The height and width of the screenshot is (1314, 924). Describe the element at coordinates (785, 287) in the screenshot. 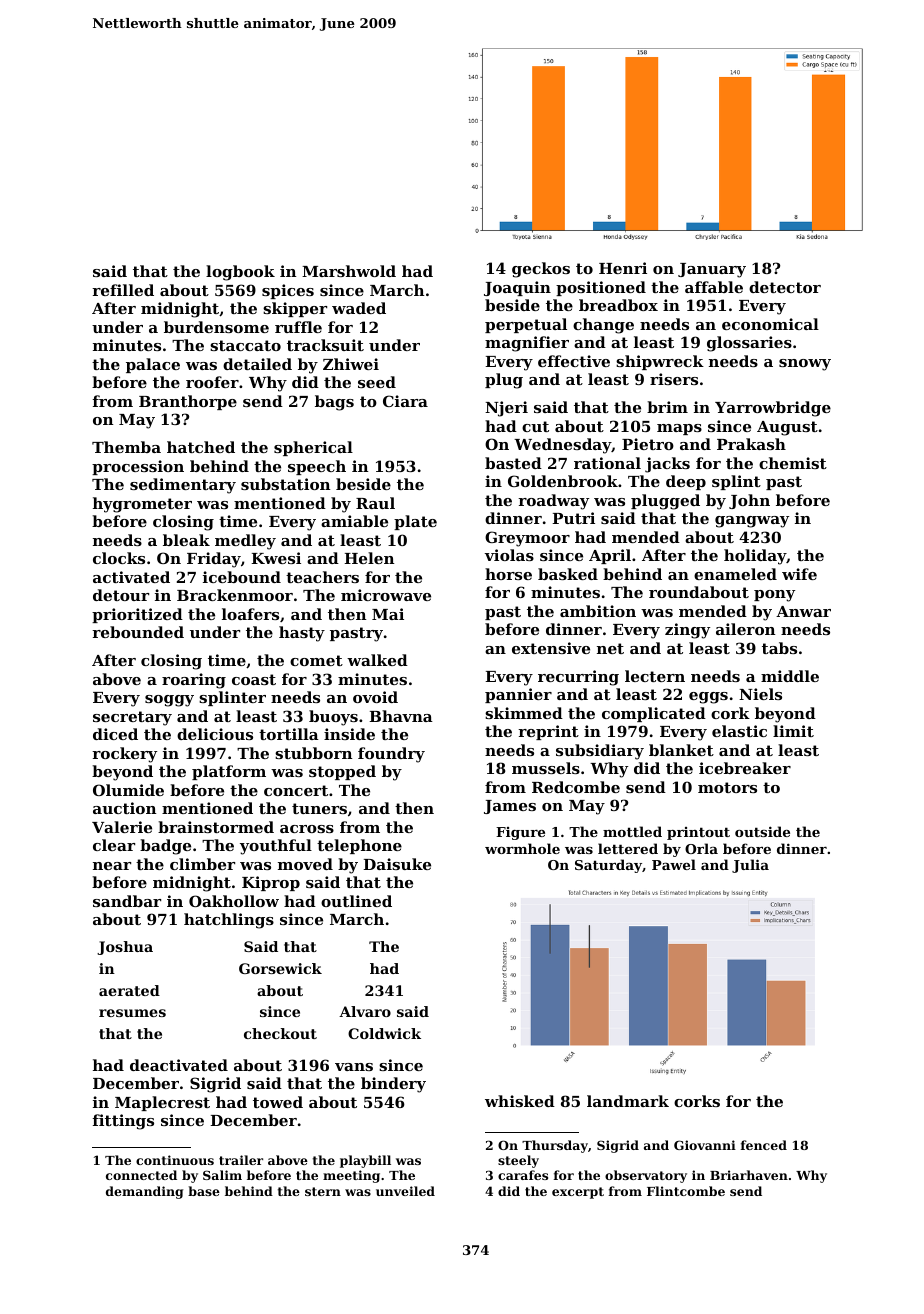

I see `detector` at that location.
